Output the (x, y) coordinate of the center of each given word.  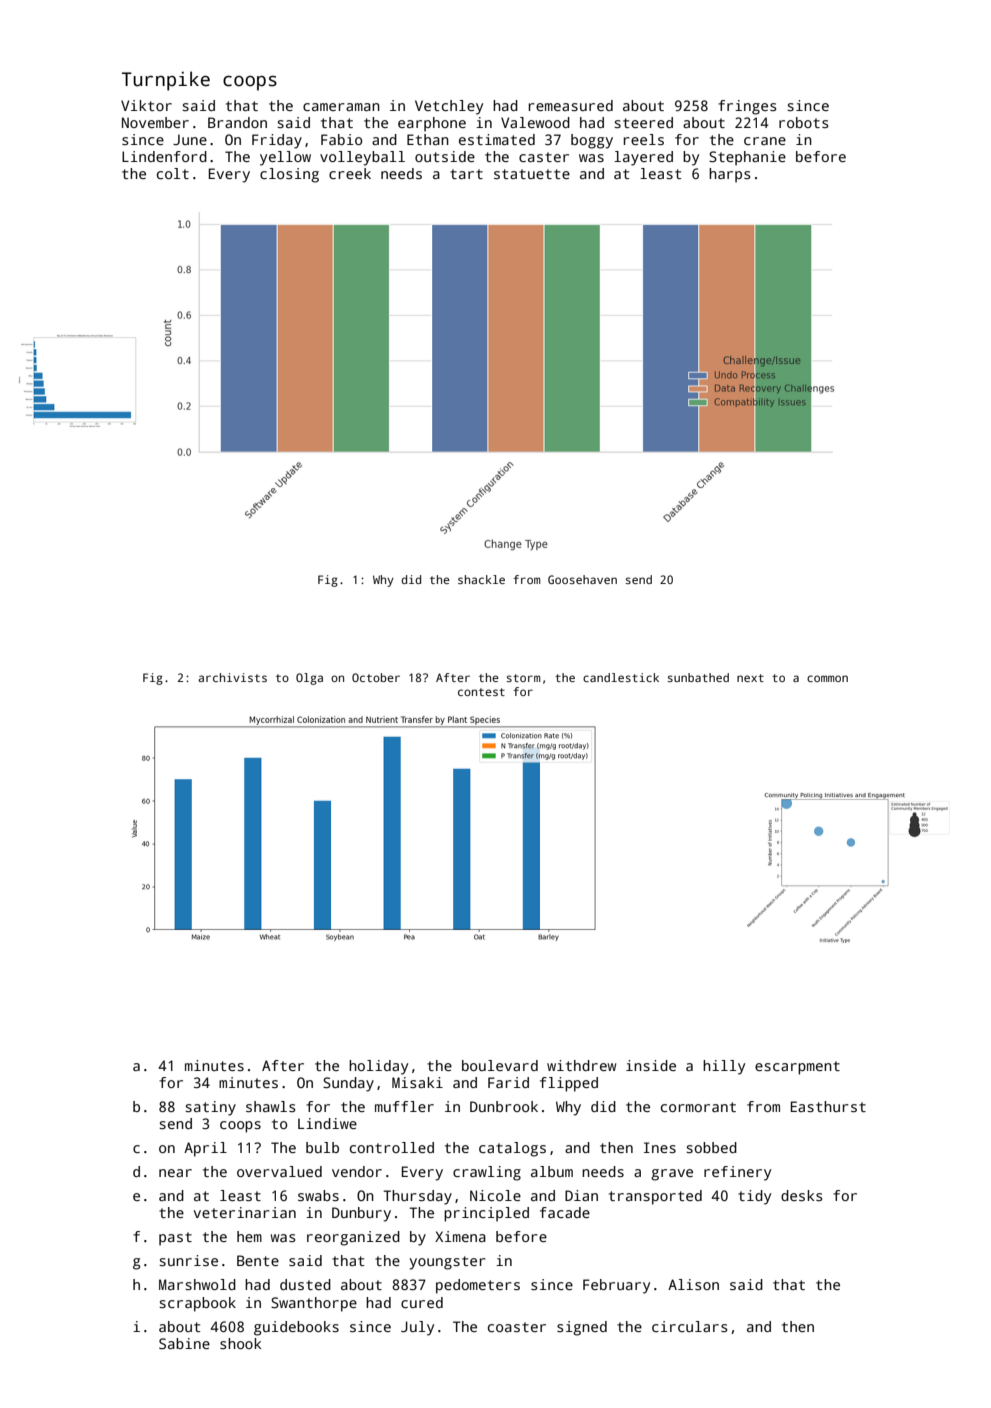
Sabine (184, 1343)
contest (481, 692)
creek (350, 173)
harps (729, 175)
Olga (309, 679)
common (827, 678)
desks (801, 1195)
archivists (232, 677)
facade (565, 1212)
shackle (481, 579)
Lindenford (164, 156)
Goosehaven (582, 579)
